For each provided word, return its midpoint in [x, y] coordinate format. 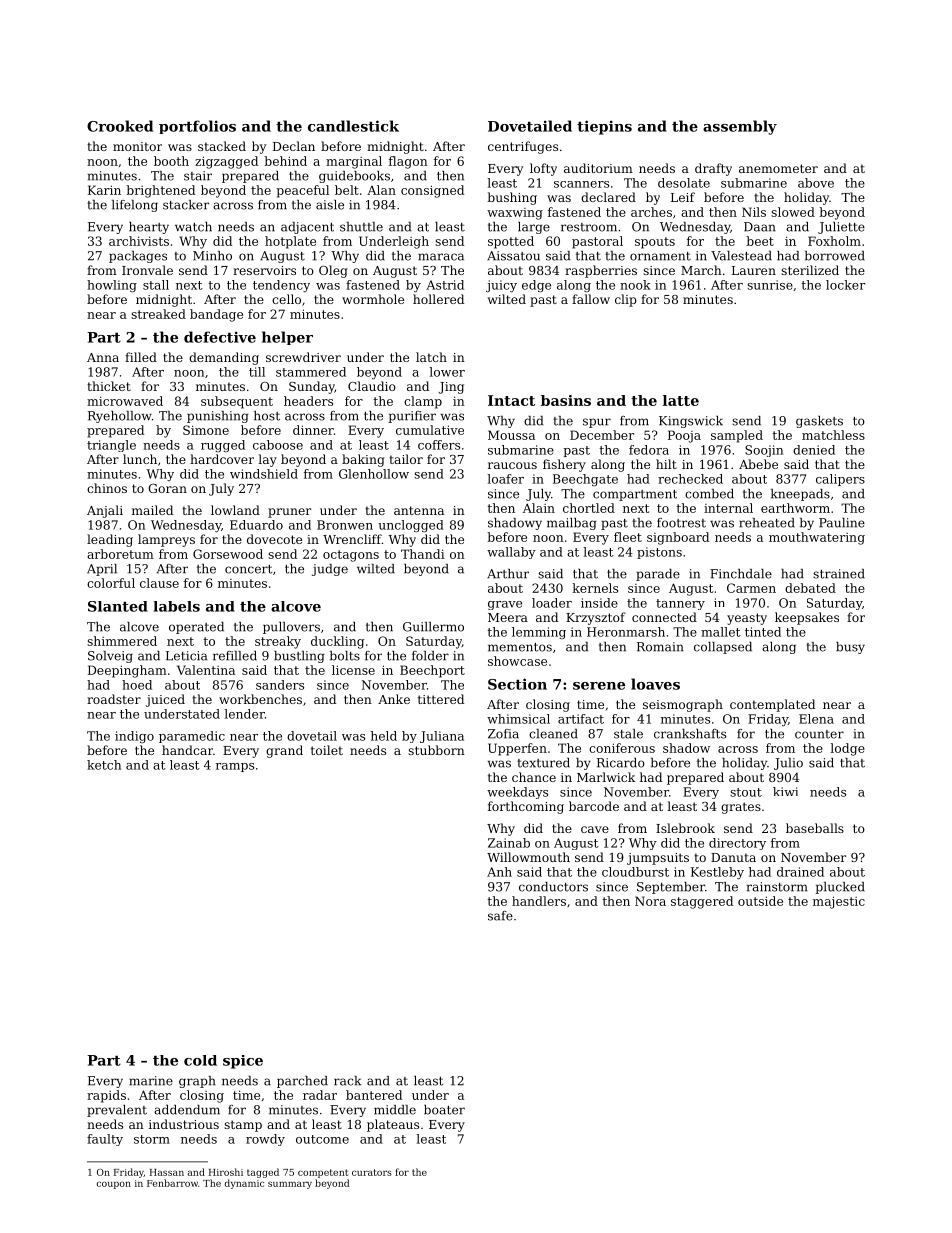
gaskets [819, 422]
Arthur [508, 574]
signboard [678, 538]
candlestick [353, 126]
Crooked [120, 126]
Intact [511, 400]
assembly [740, 127]
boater [444, 1110]
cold [200, 1060]
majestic [839, 902]
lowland [235, 510]
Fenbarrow [172, 1183]
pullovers [291, 628]
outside [760, 901]
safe [500, 916]
